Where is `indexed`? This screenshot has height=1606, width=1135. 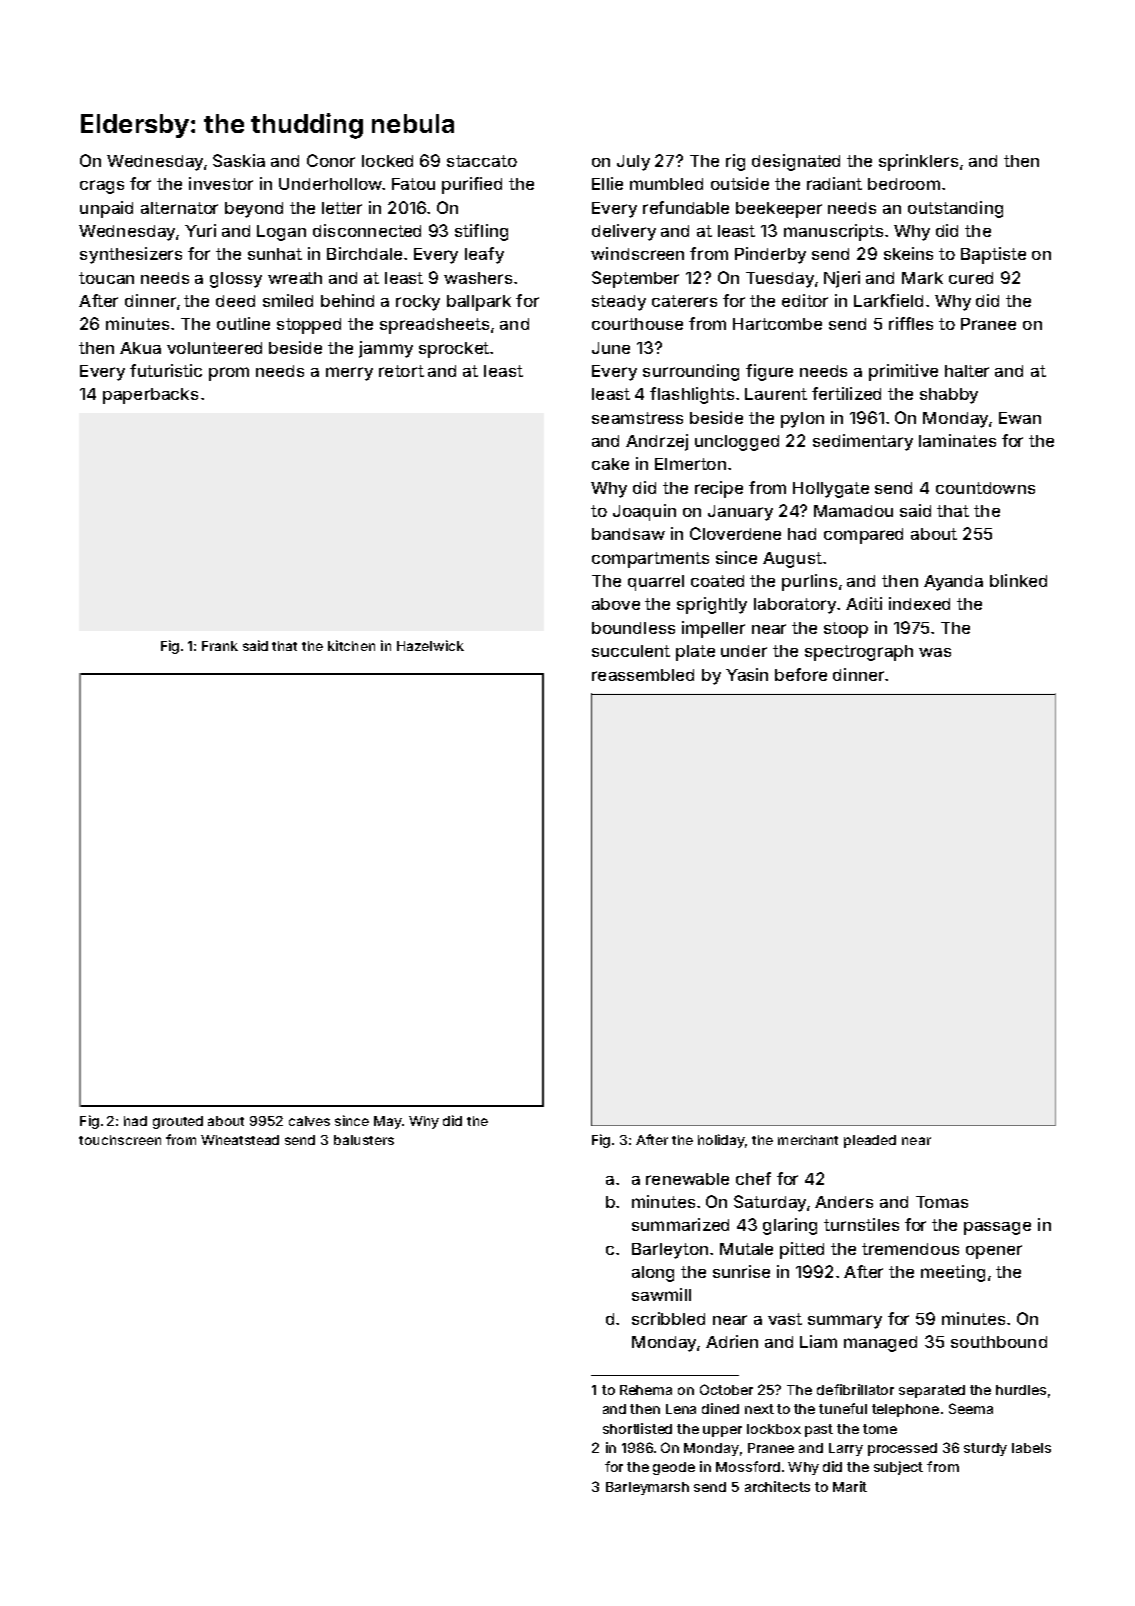
indexed is located at coordinates (919, 603).
